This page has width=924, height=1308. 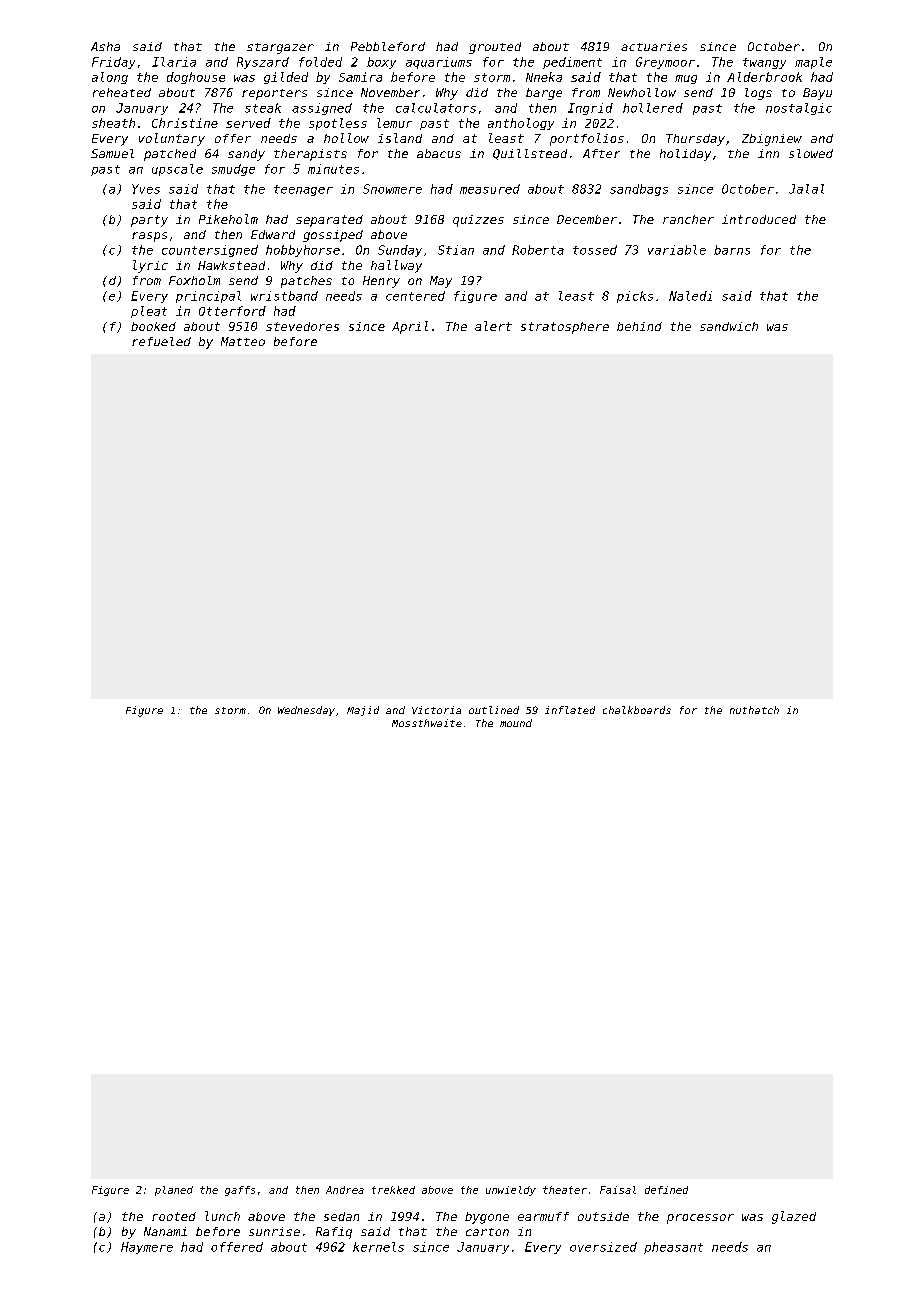 What do you see at coordinates (390, 92) in the page?
I see `November` at bounding box center [390, 92].
